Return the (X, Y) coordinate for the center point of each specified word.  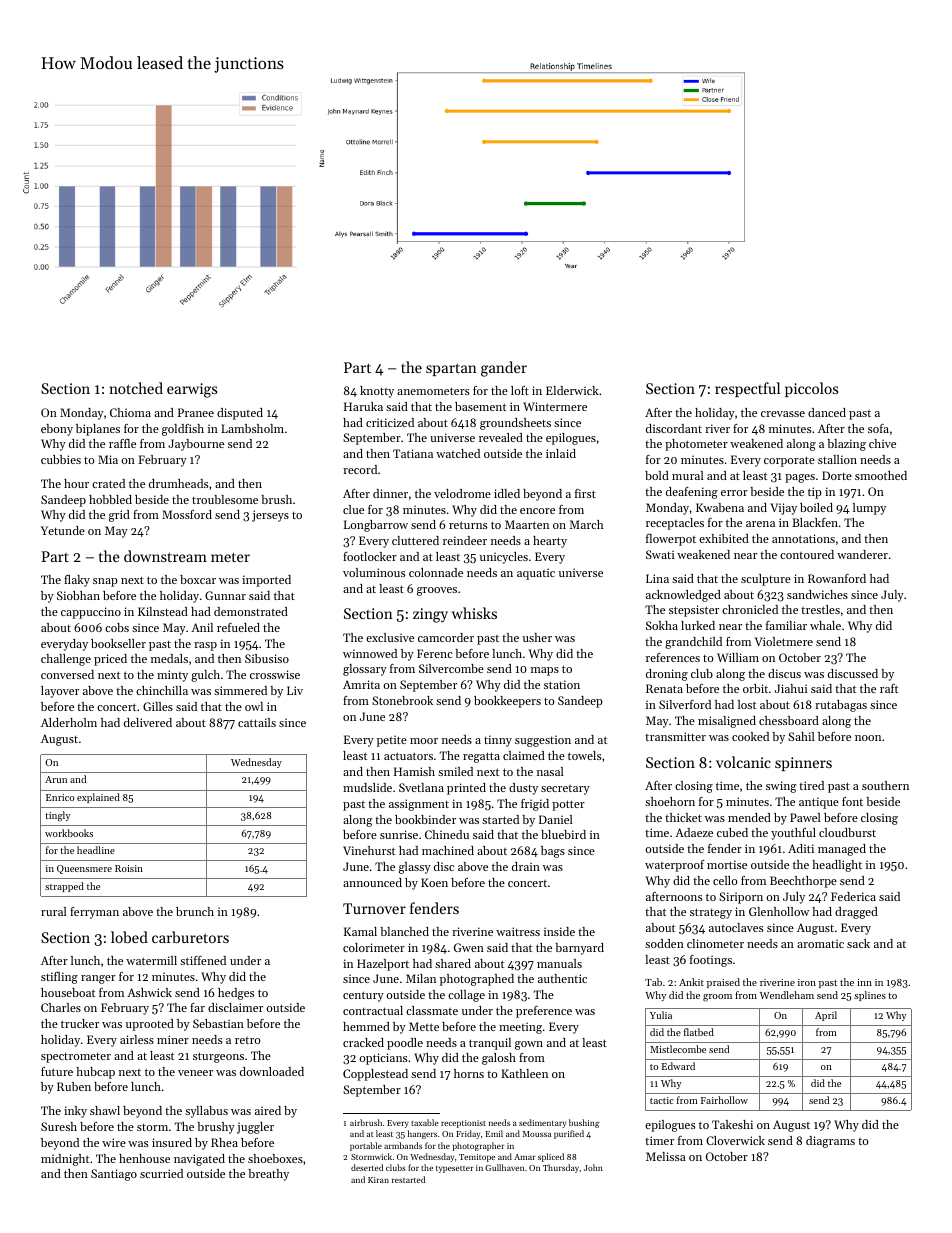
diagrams (830, 1142)
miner (173, 1039)
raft (889, 688)
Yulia (661, 1015)
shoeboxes (275, 1158)
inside (559, 931)
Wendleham (787, 995)
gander (504, 369)
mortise (727, 864)
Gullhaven (504, 1167)
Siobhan (78, 595)
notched (136, 388)
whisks (474, 613)
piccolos (811, 389)
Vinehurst (369, 850)
